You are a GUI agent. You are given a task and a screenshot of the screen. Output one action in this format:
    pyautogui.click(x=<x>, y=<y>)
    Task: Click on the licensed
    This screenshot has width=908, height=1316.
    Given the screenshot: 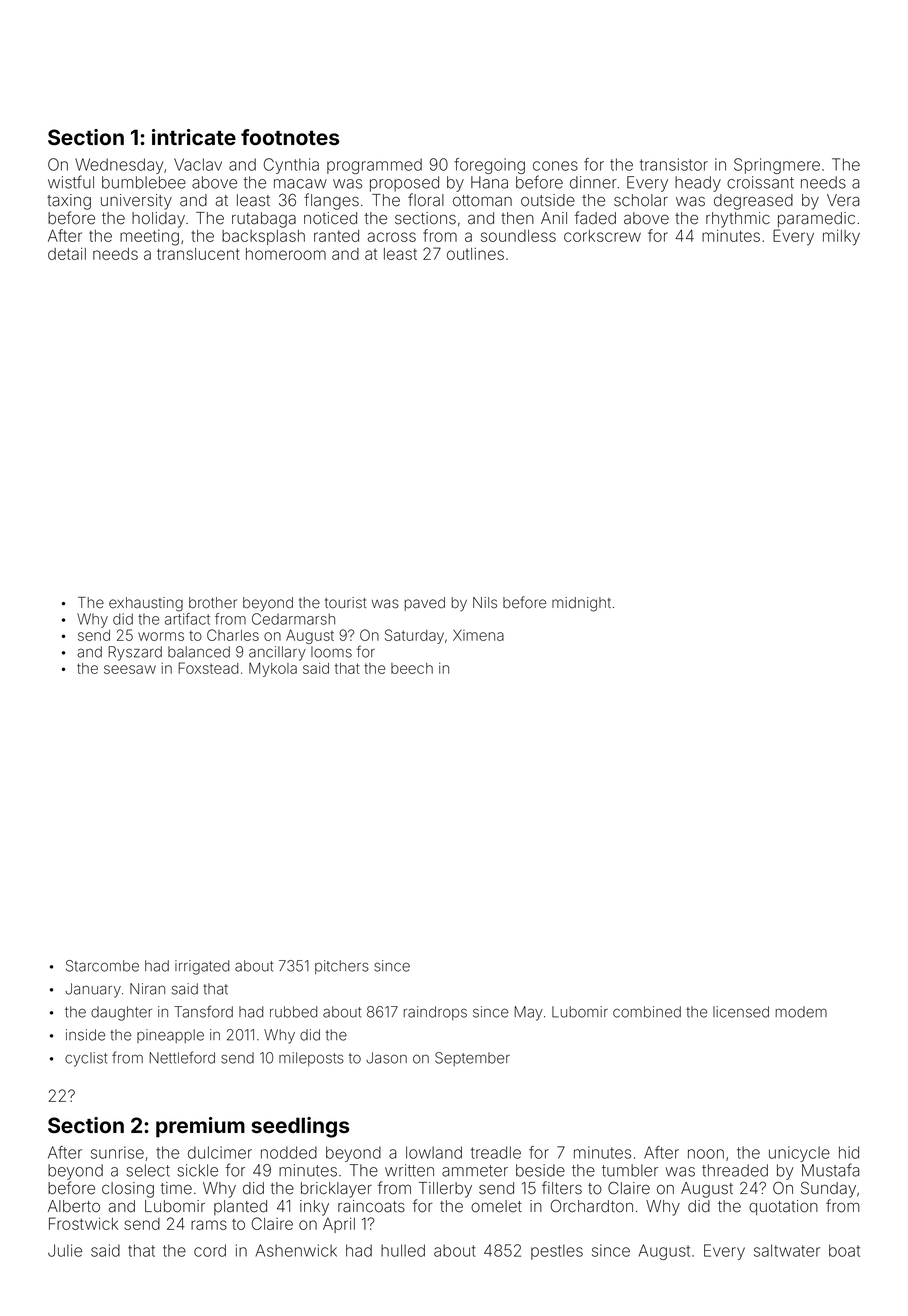 What is the action you would take?
    pyautogui.click(x=741, y=1012)
